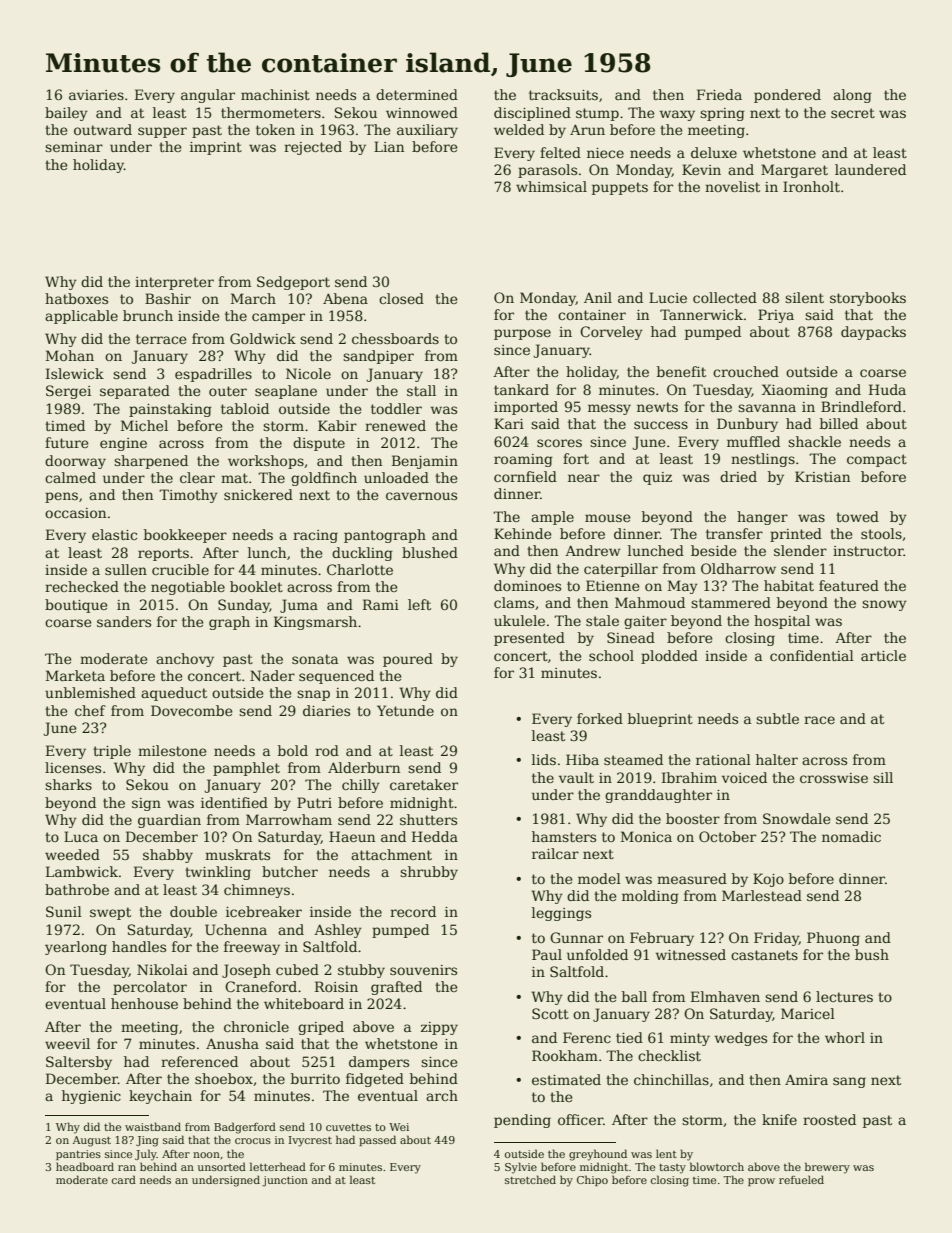  I want to click on felted, so click(560, 152).
